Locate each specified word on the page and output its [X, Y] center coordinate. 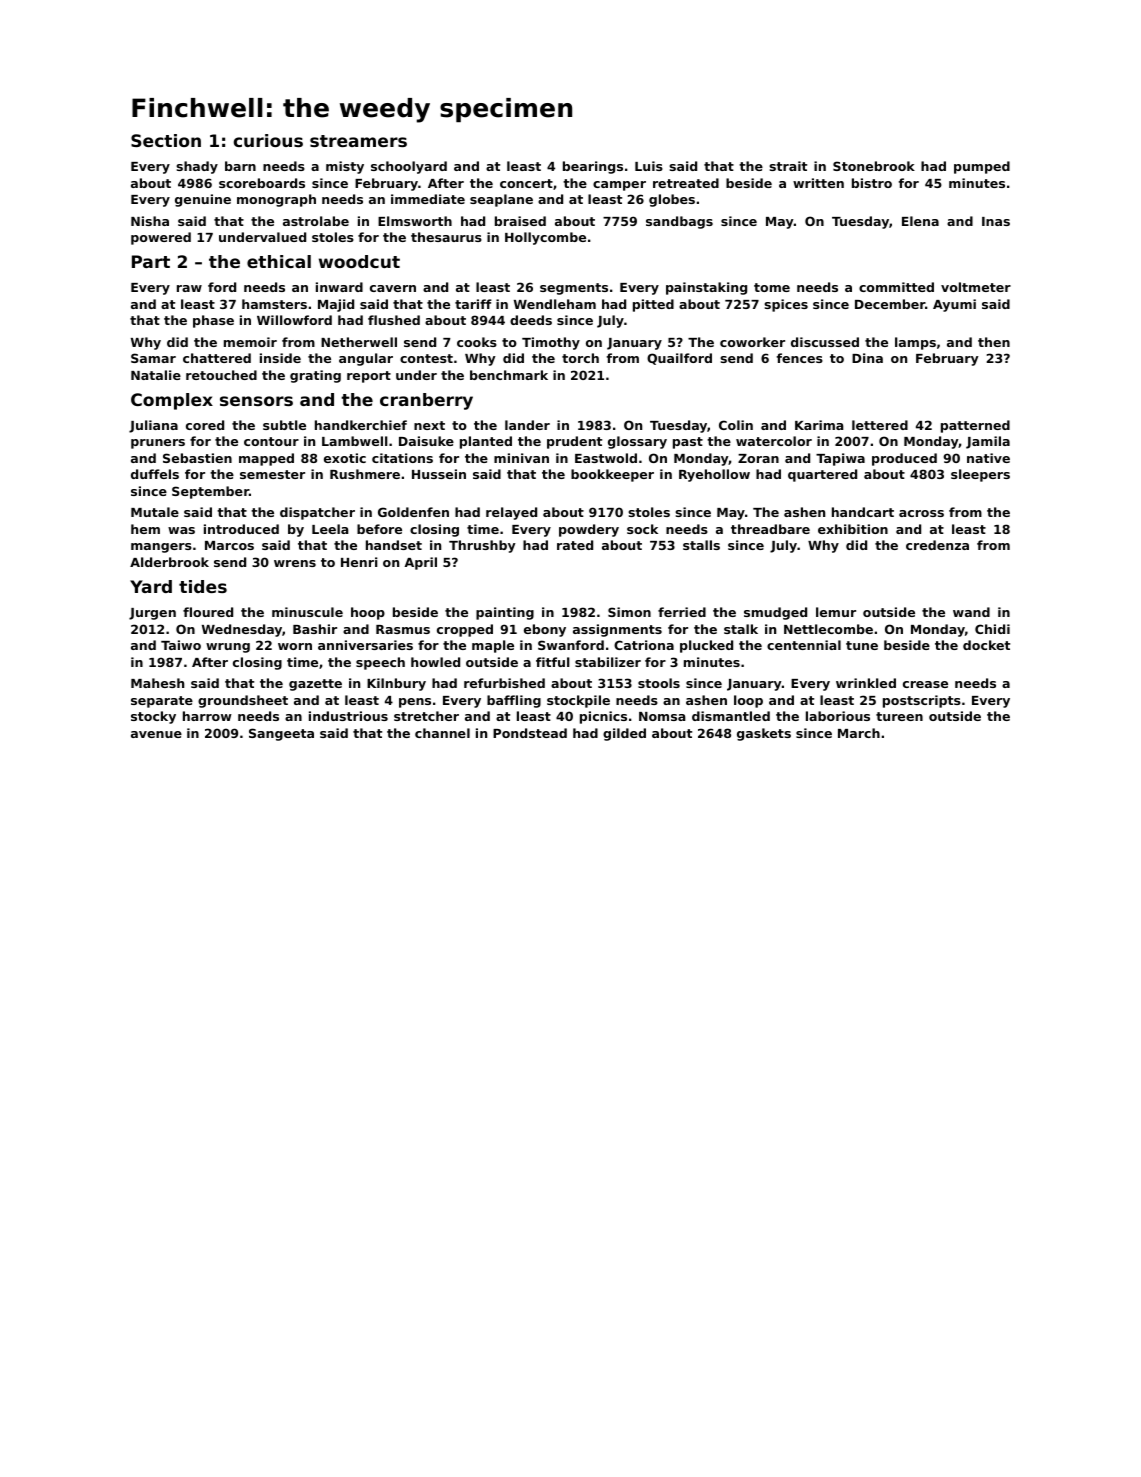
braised [520, 221]
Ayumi [954, 305]
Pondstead [530, 733]
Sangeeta [281, 734]
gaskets [764, 734]
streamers [358, 141]
